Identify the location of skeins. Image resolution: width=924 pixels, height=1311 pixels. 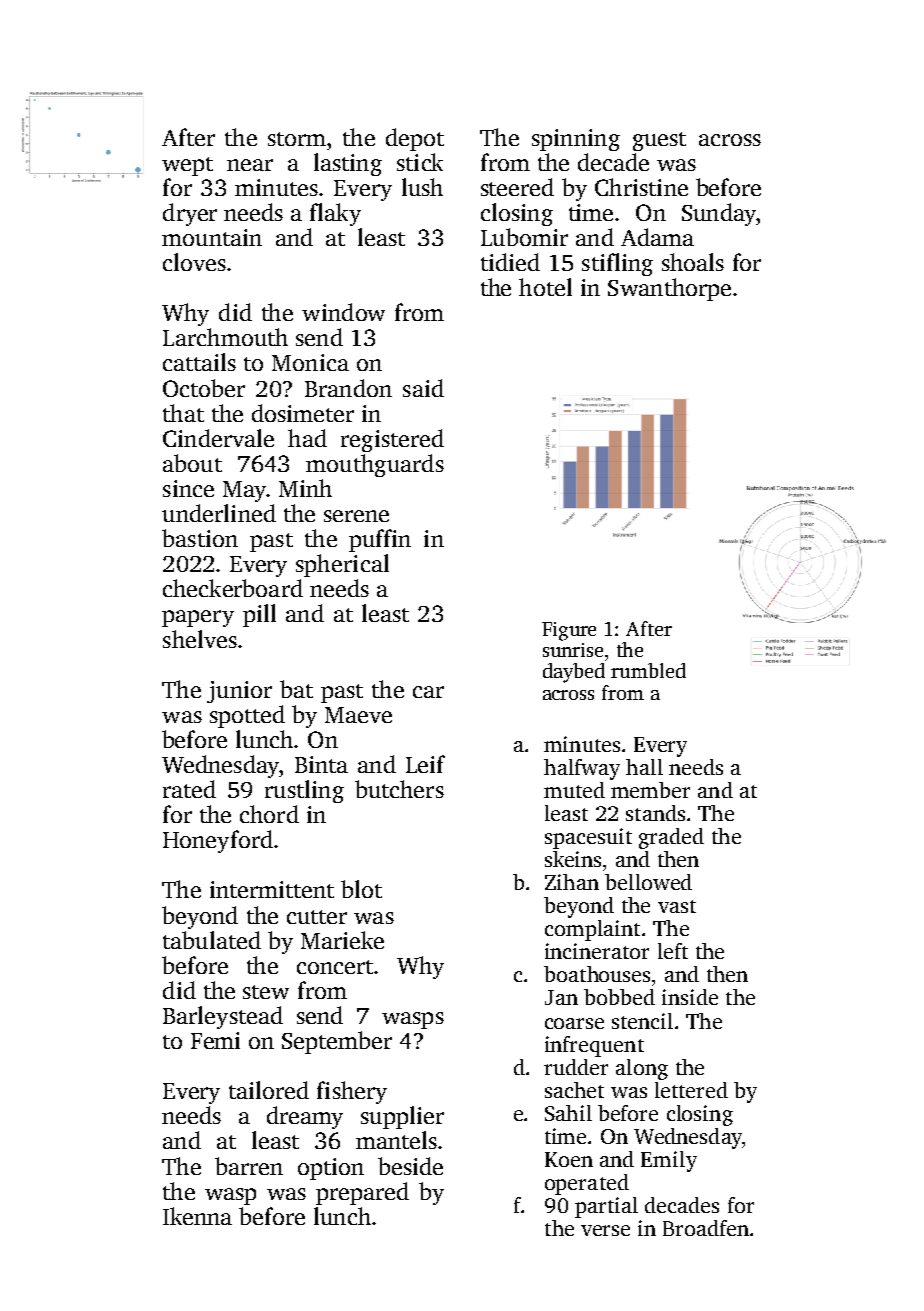
(573, 859).
